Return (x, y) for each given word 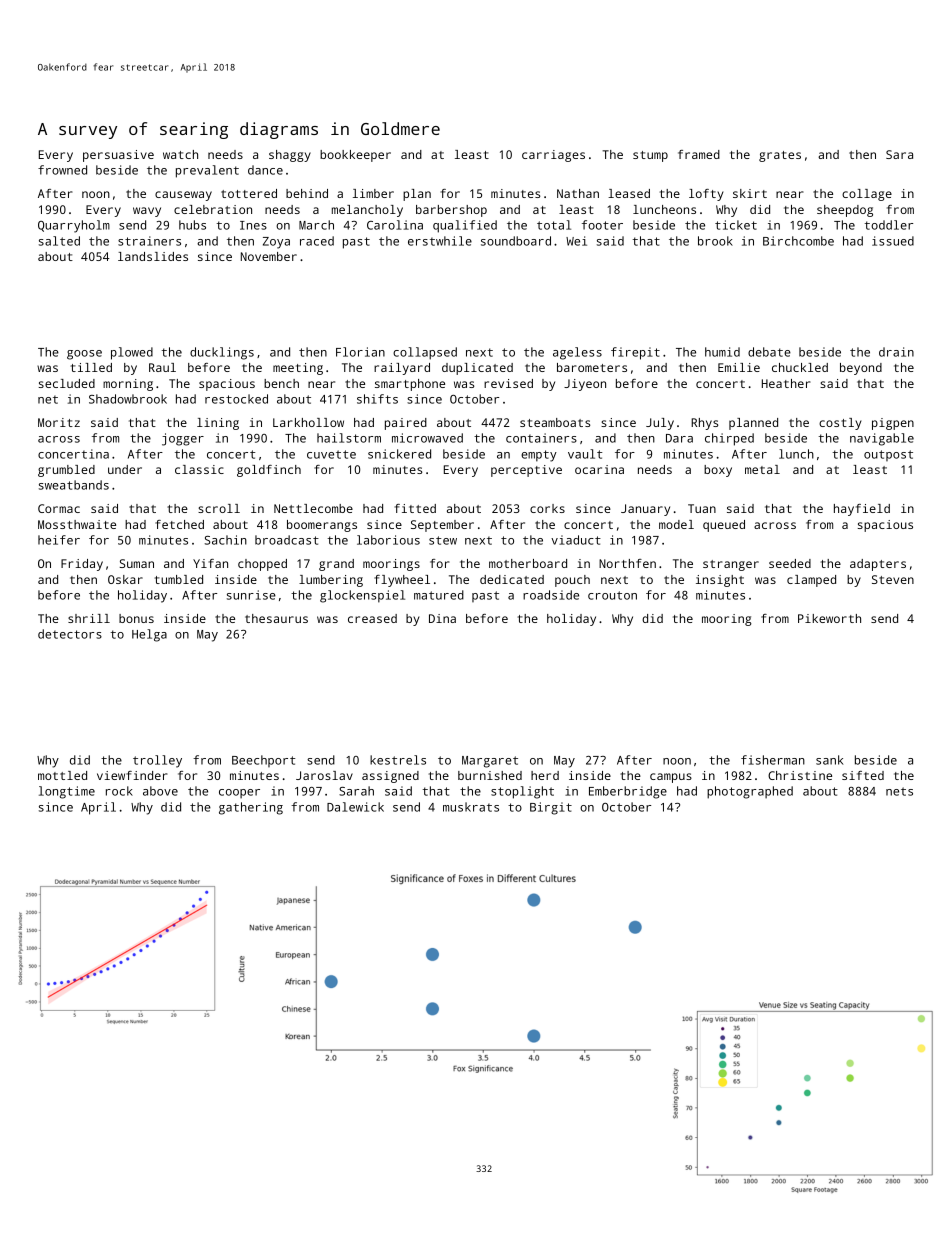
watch (180, 154)
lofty (706, 195)
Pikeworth (829, 618)
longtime (67, 792)
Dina (442, 618)
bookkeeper (355, 156)
